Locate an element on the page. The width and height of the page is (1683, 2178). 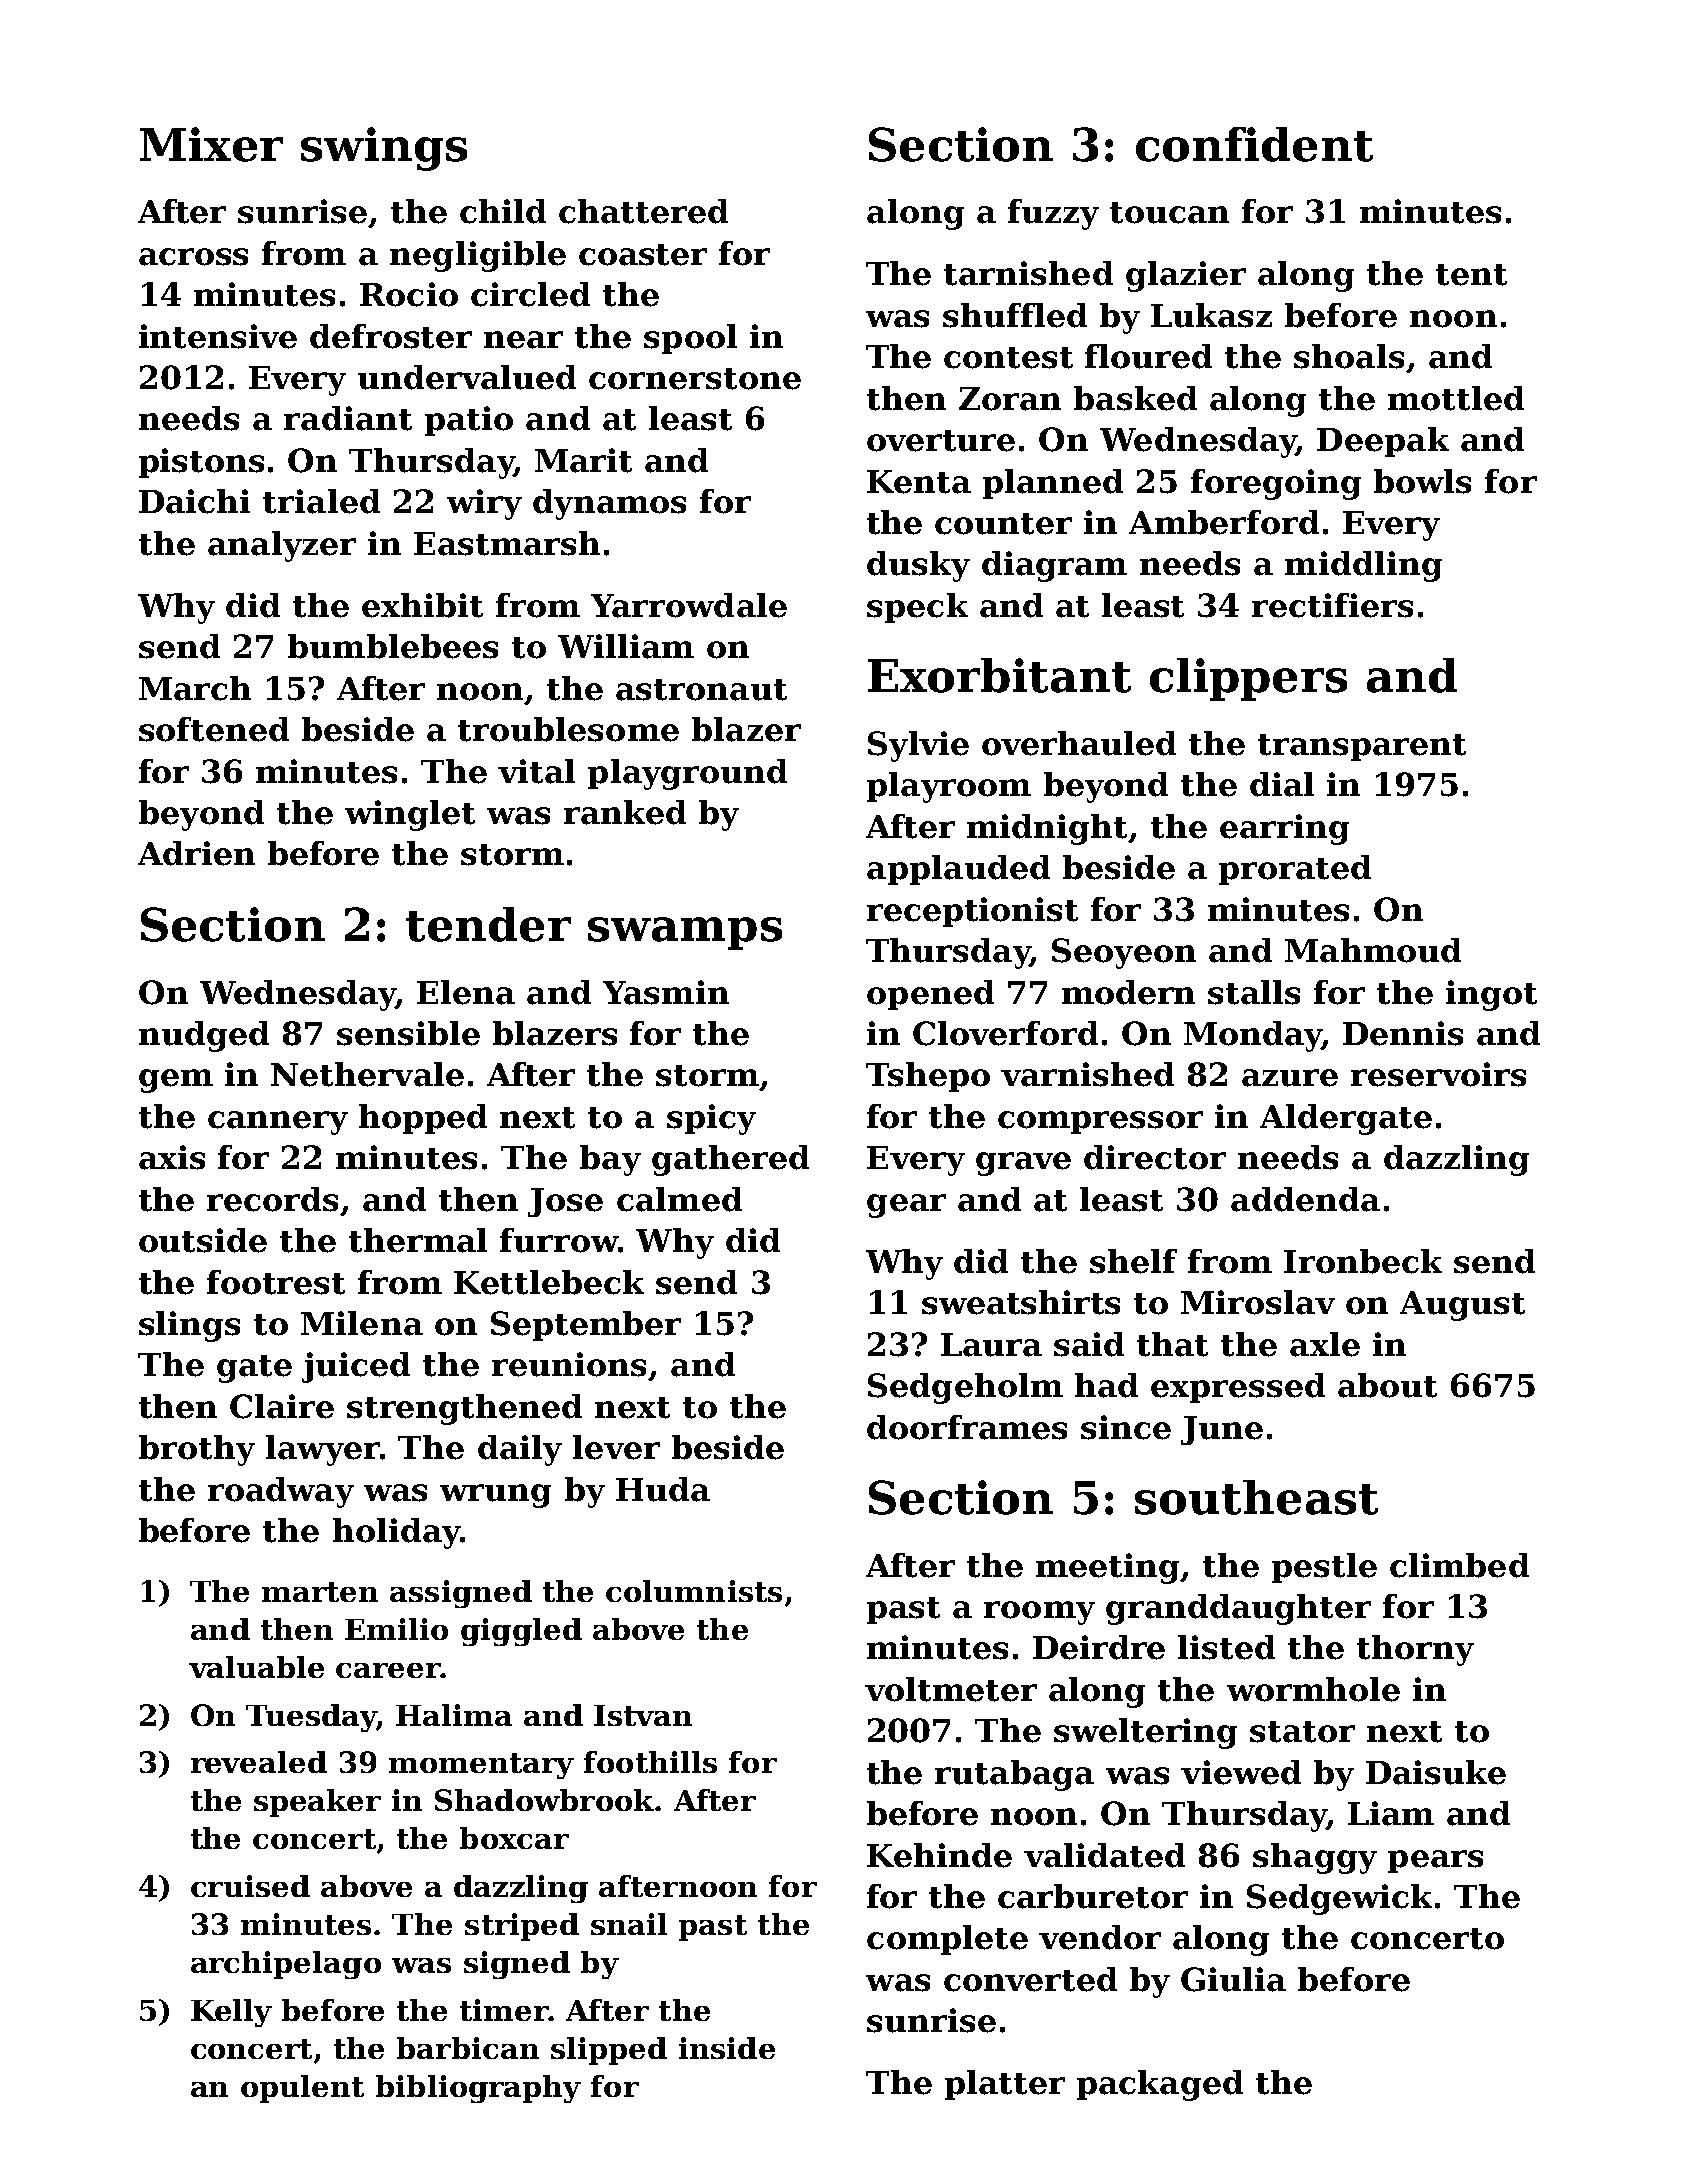
chattered is located at coordinates (643, 211).
